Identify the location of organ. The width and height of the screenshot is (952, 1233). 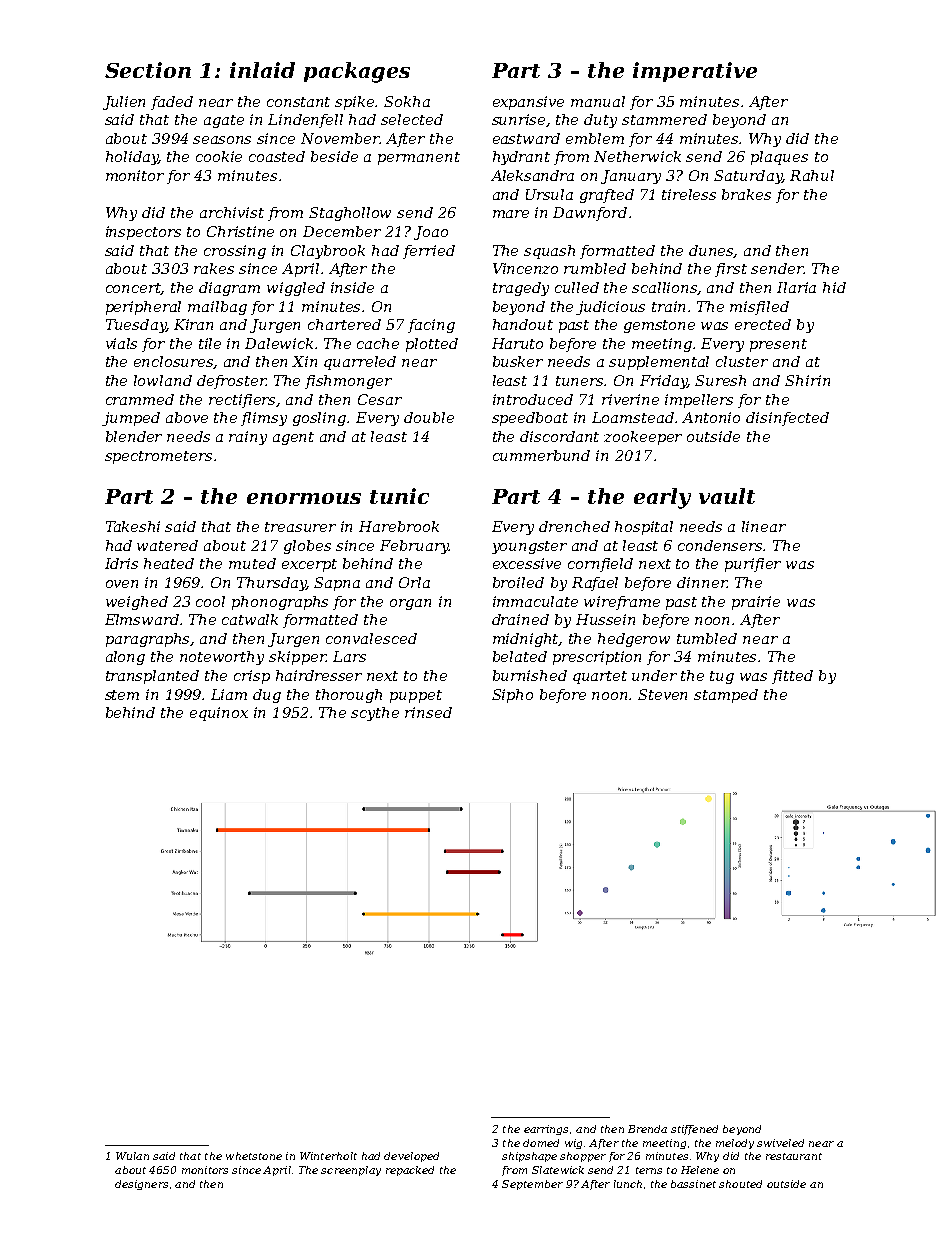
(410, 604).
